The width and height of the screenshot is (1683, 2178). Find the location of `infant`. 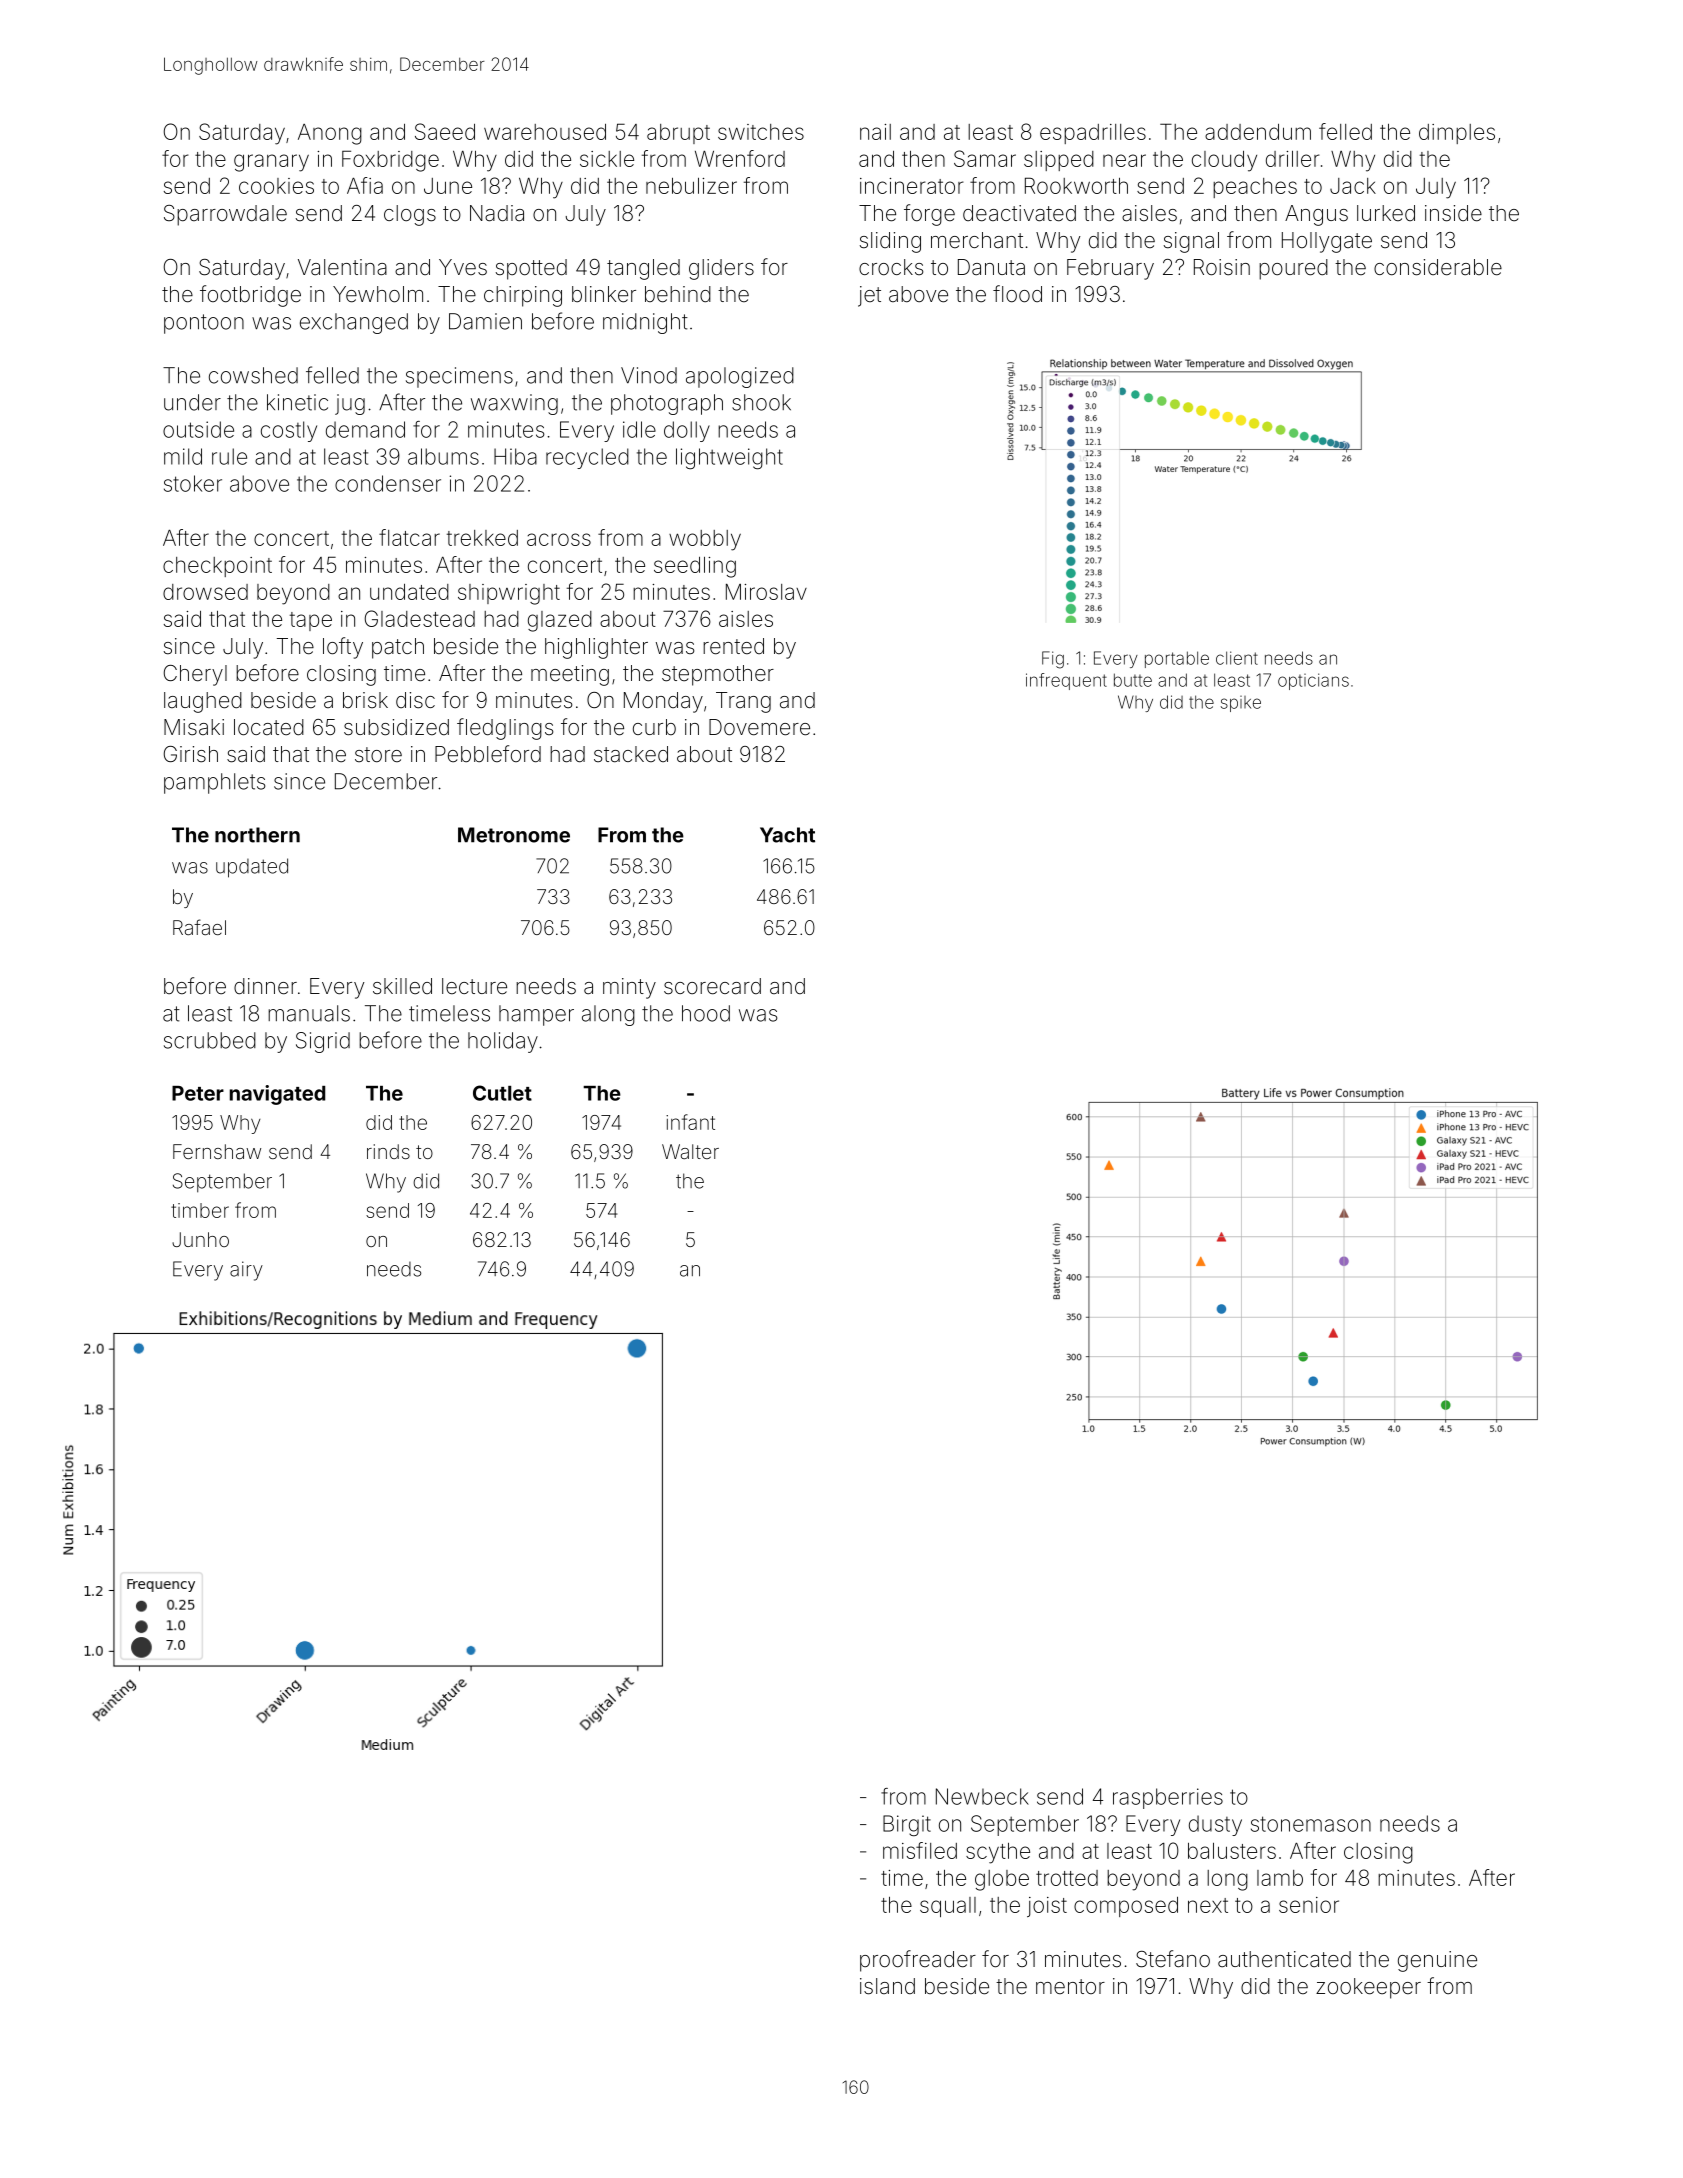

infant is located at coordinates (690, 1122).
